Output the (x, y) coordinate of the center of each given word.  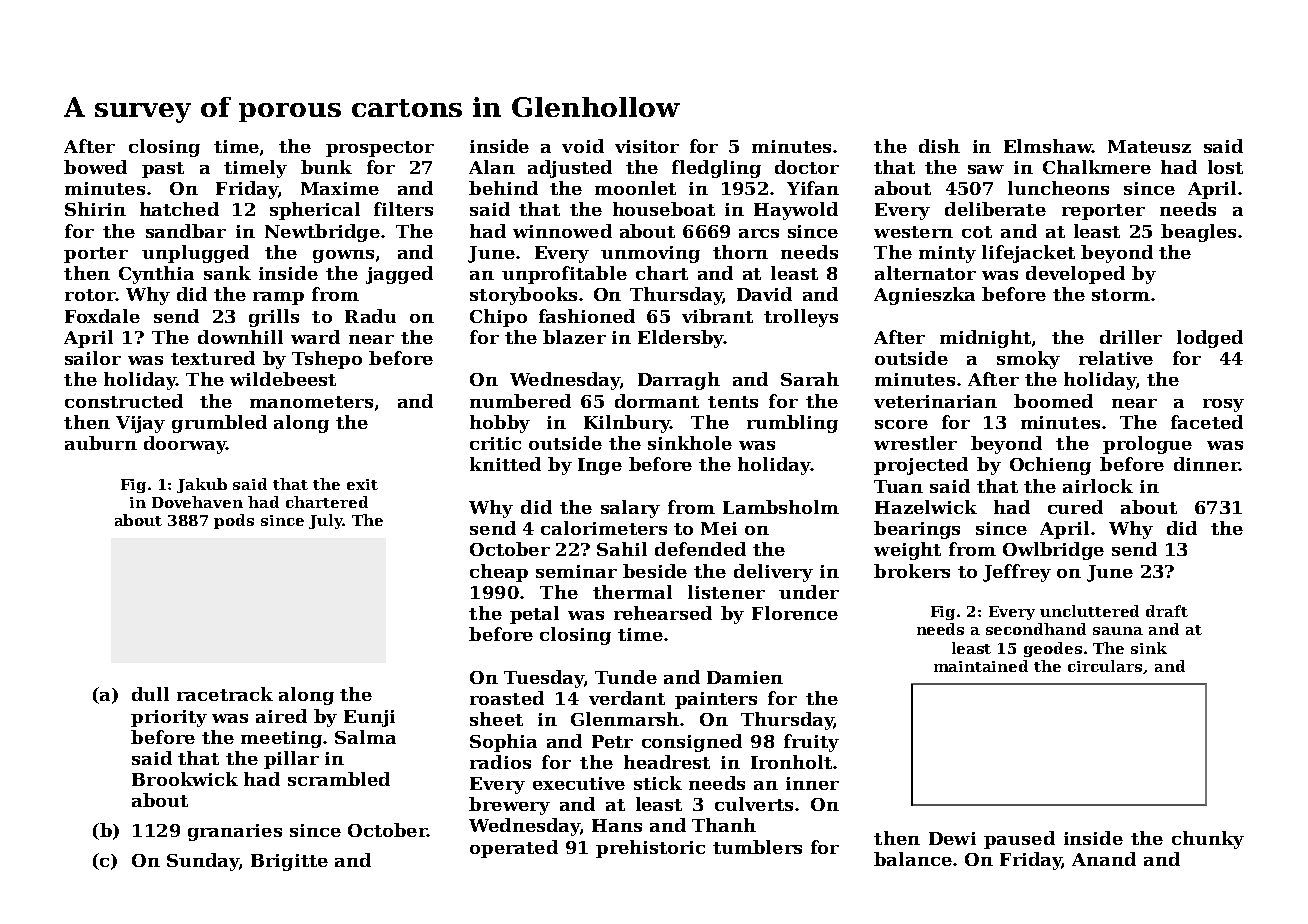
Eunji (369, 718)
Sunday (203, 862)
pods (234, 521)
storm (1121, 295)
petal (534, 615)
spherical (315, 211)
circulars (1105, 666)
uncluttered (1089, 611)
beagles (1198, 233)
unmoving (650, 254)
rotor (90, 295)
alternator (925, 273)
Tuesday (544, 679)
